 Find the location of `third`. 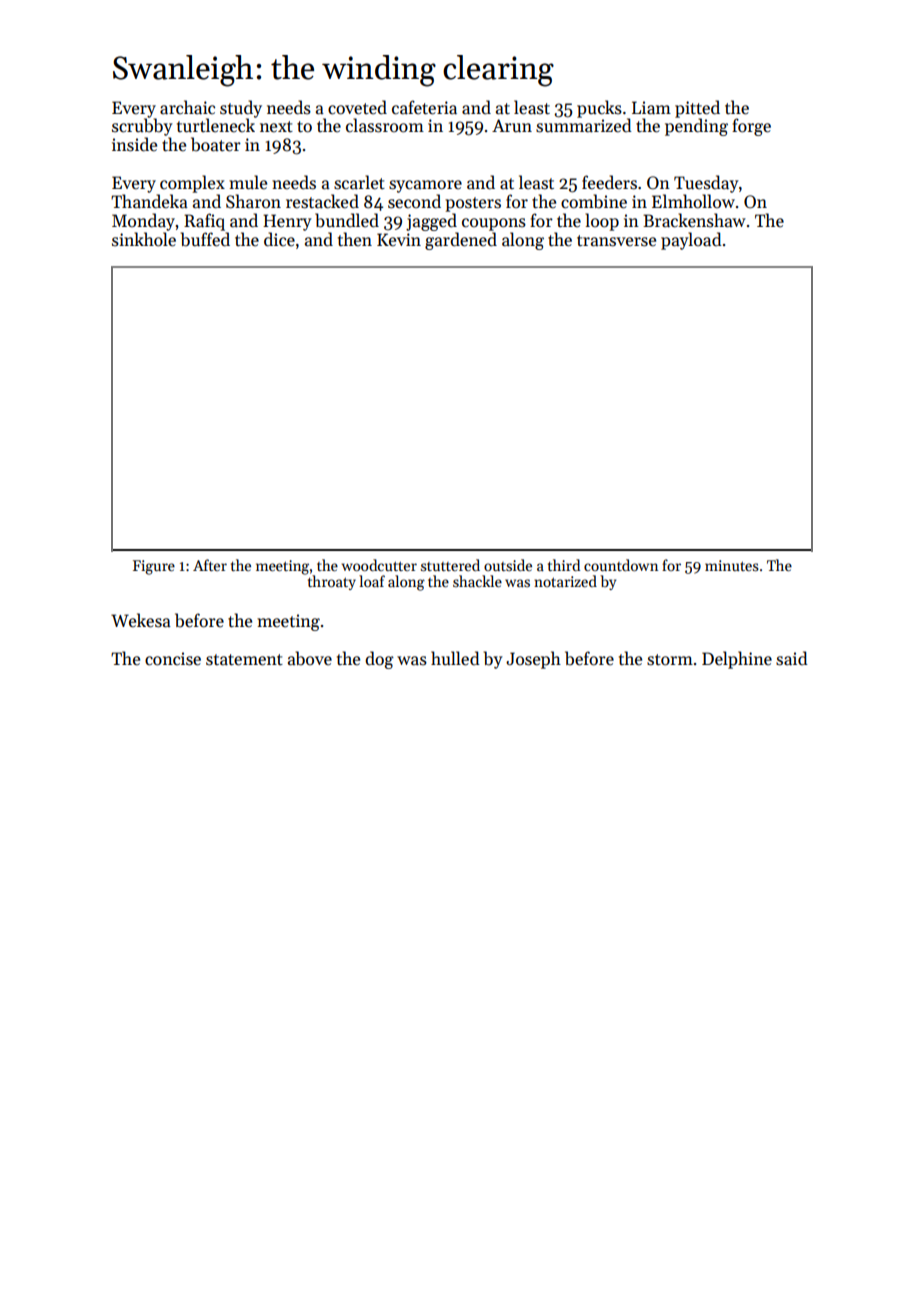

third is located at coordinates (564, 565).
